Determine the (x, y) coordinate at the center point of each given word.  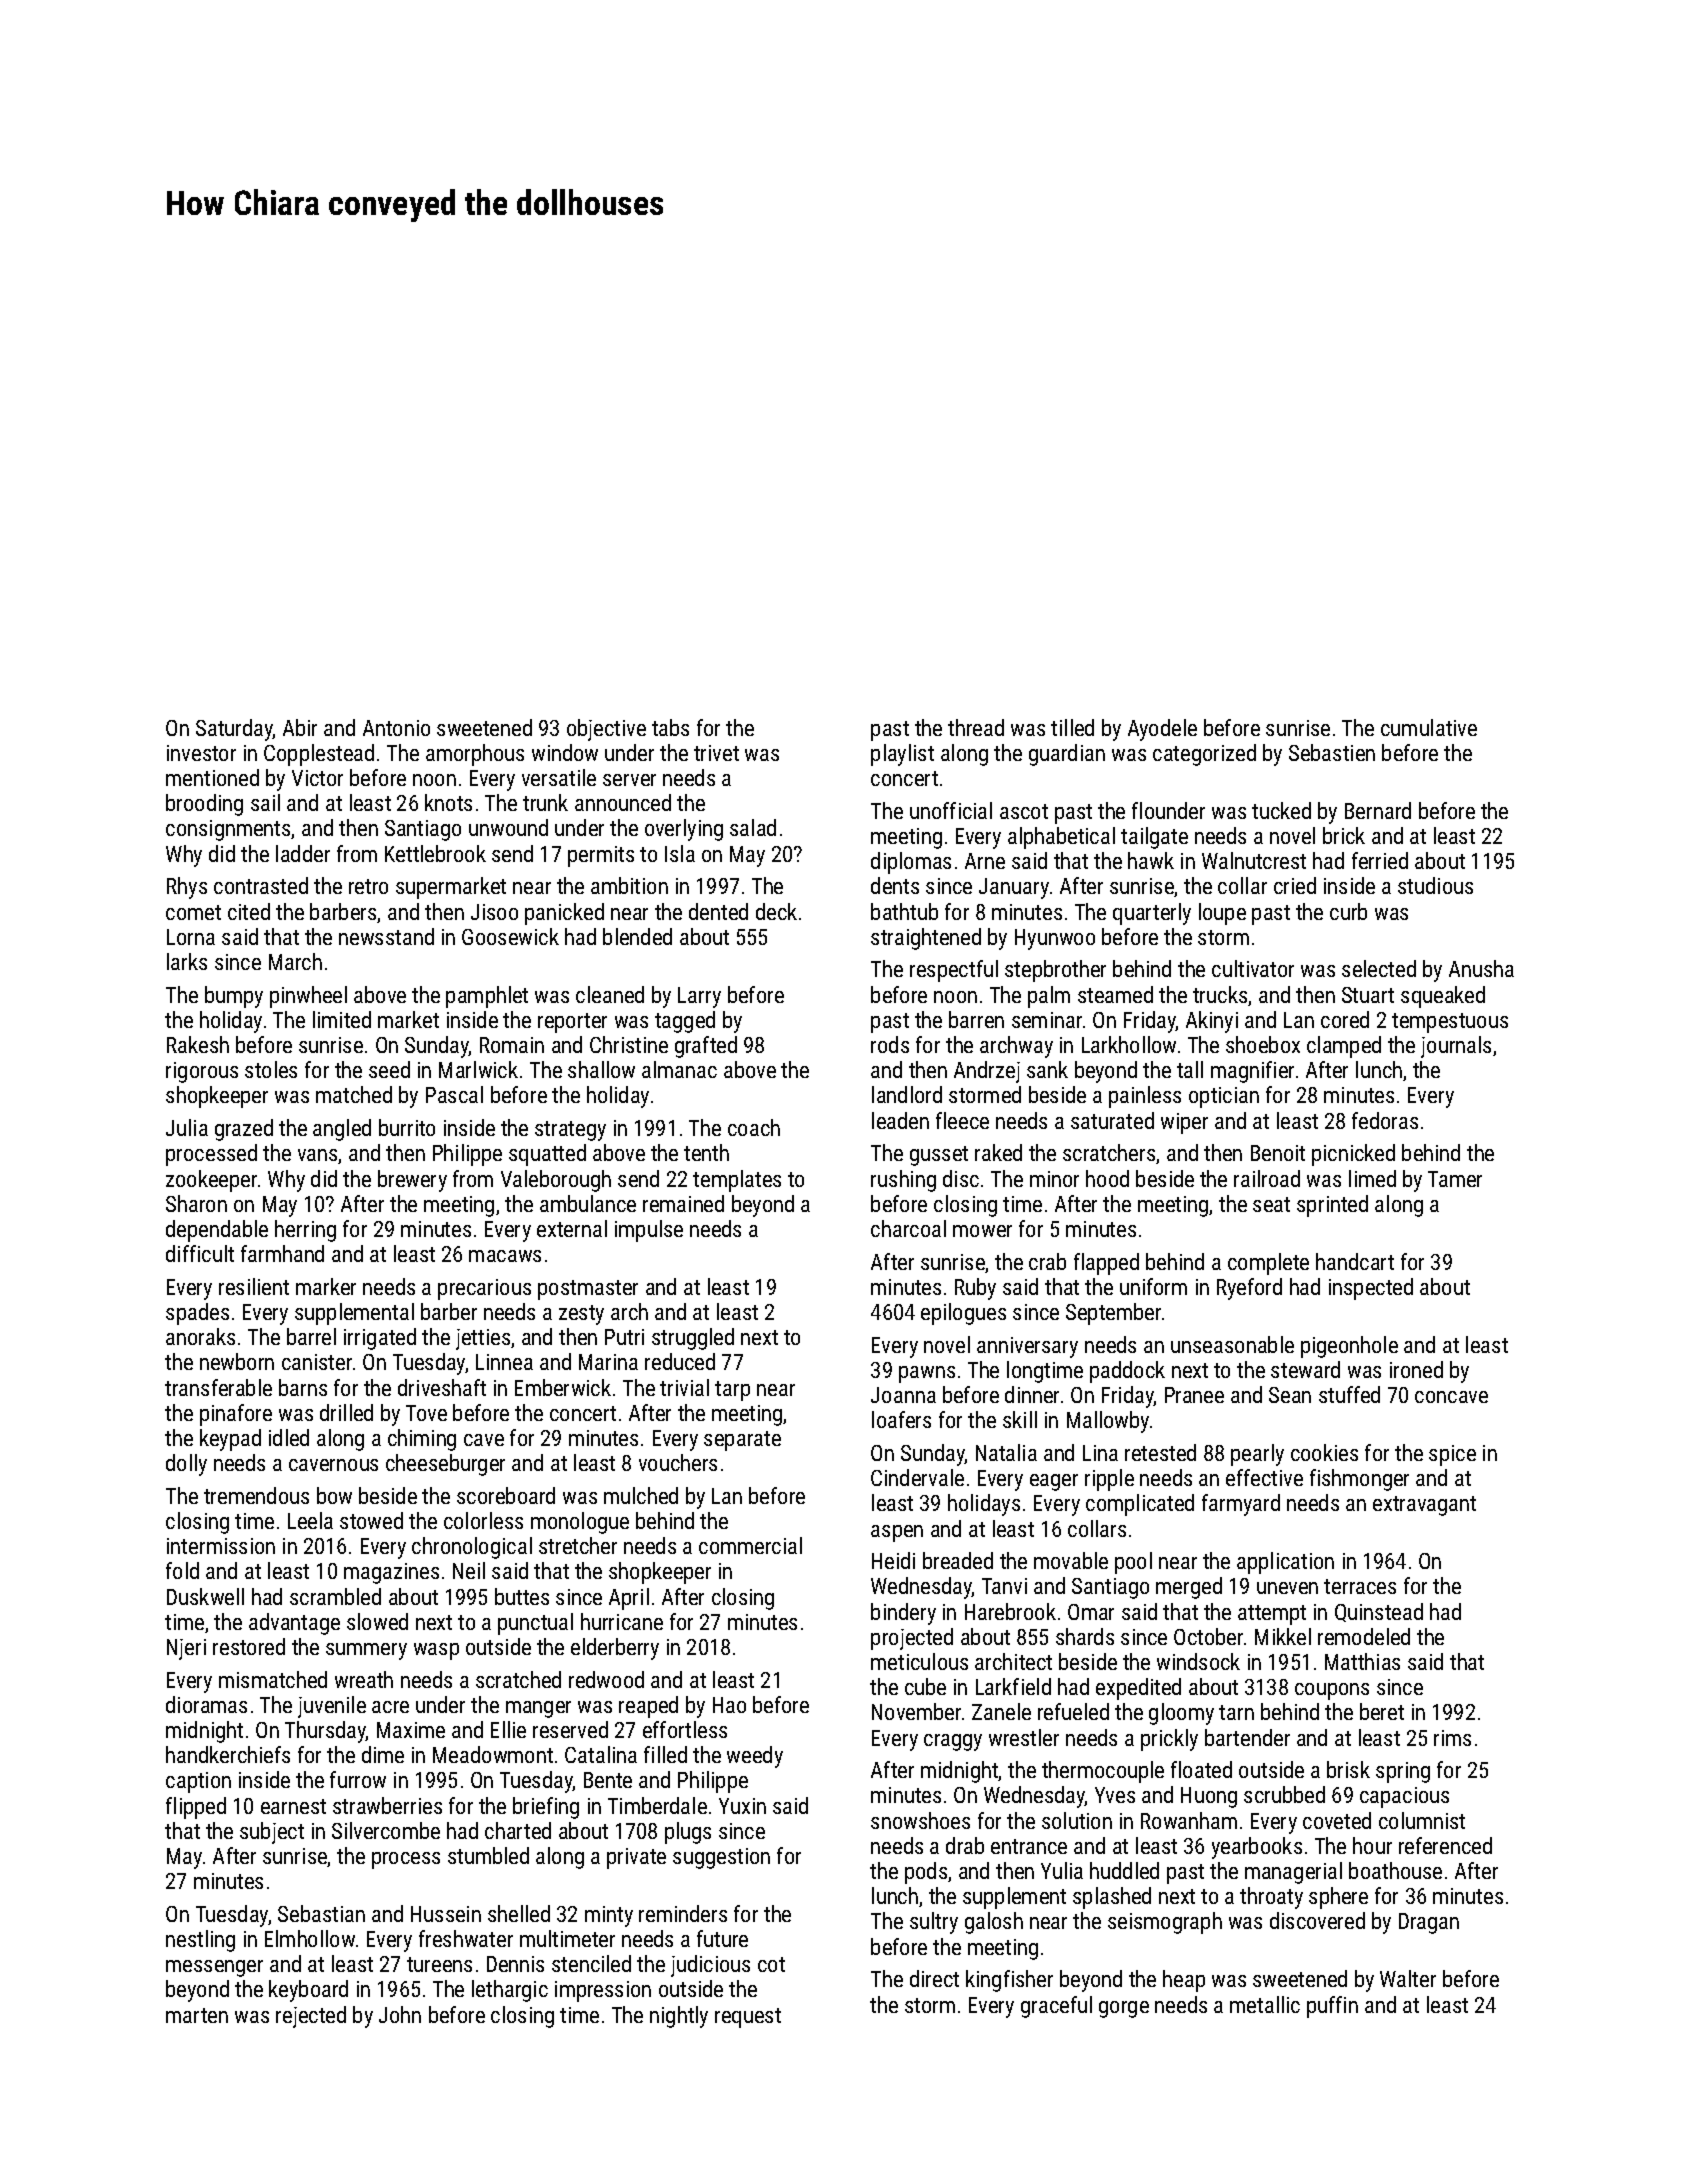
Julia (187, 1127)
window (565, 752)
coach (754, 1127)
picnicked (1353, 1155)
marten (197, 2015)
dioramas (206, 1704)
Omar (1091, 1612)
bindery (903, 1614)
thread (976, 727)
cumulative (1429, 727)
